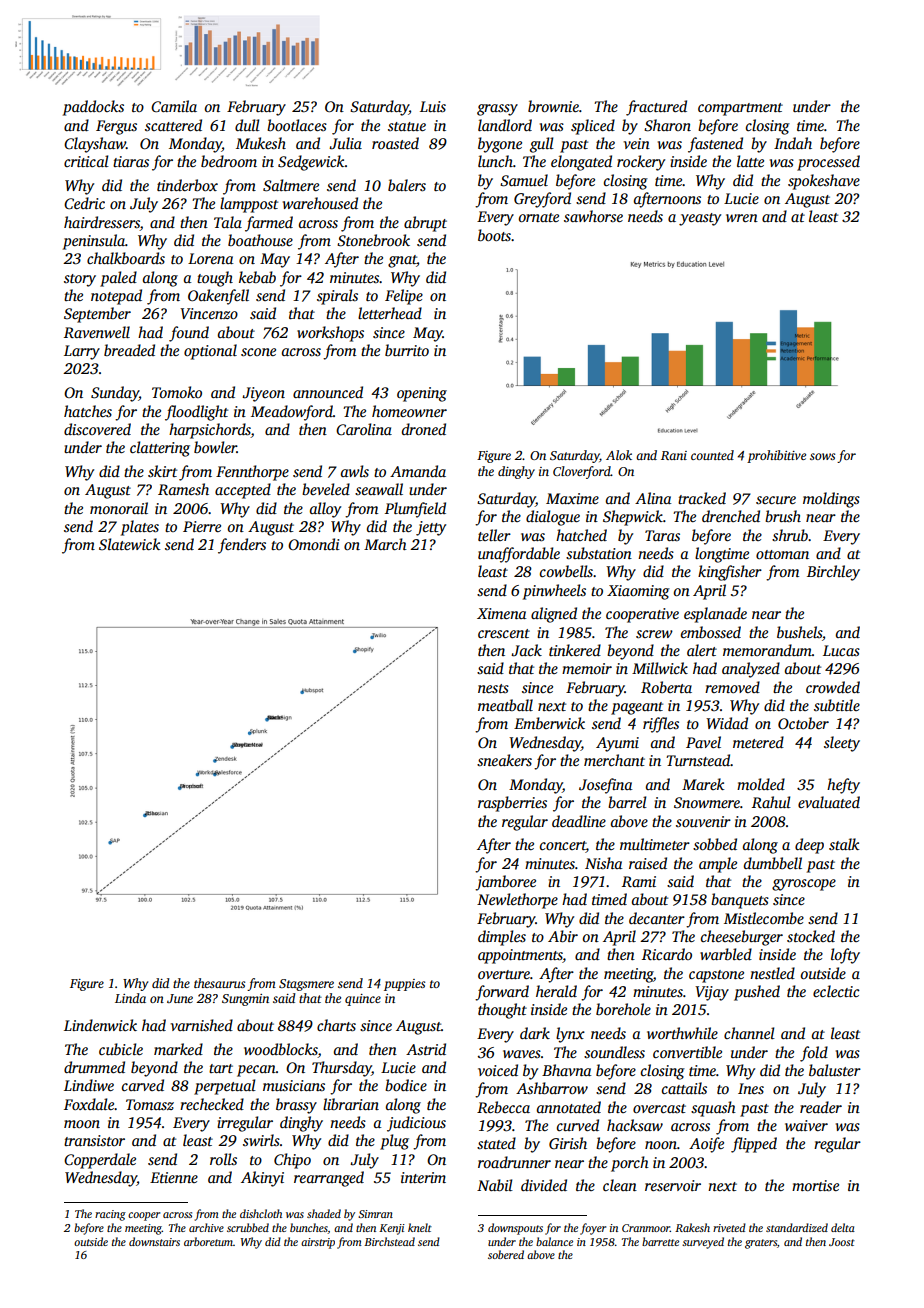 The width and height of the screenshot is (924, 1308). I want to click on downstairs, so click(154, 1241).
